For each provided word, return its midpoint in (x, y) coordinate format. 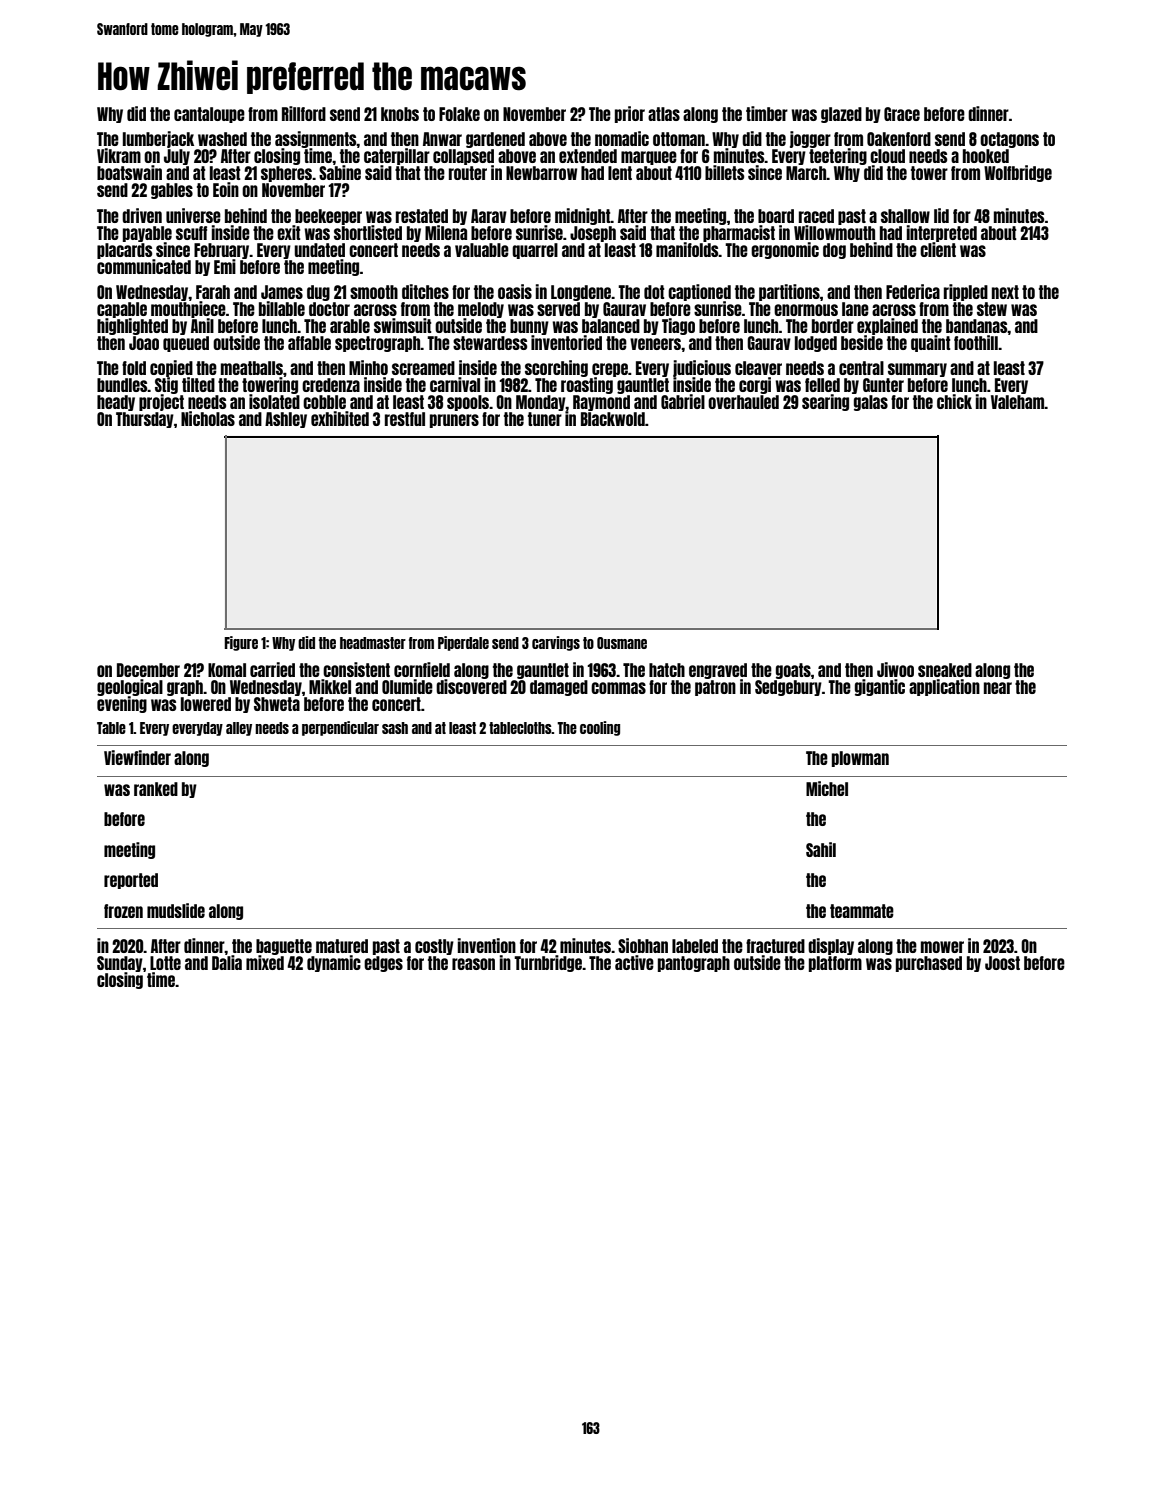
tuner (545, 419)
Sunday (120, 964)
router (468, 173)
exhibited (340, 418)
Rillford (304, 113)
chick (954, 401)
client (938, 249)
